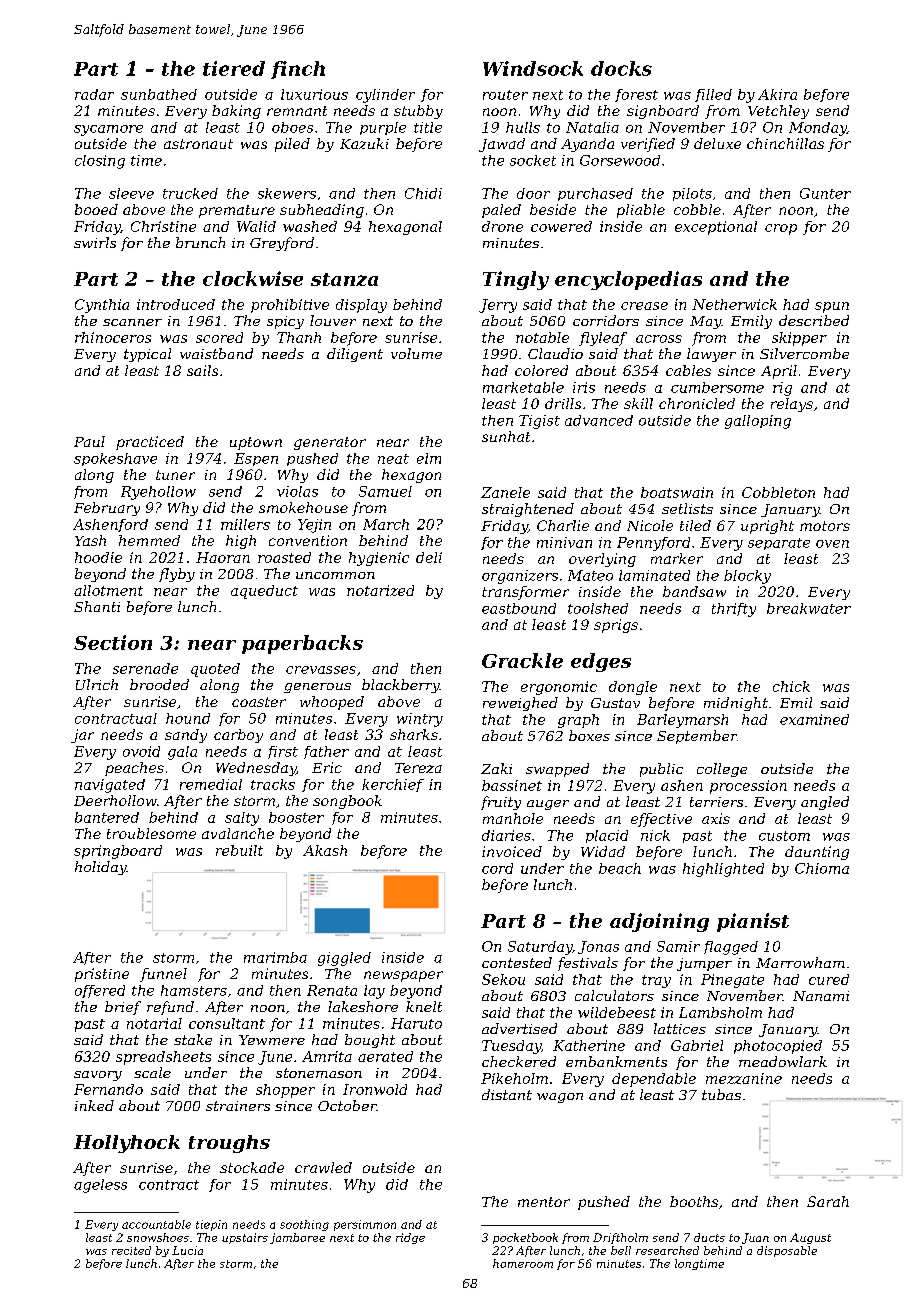 This page has width=924, height=1308. Describe the element at coordinates (113, 337) in the page. I see `rhinoceros` at that location.
